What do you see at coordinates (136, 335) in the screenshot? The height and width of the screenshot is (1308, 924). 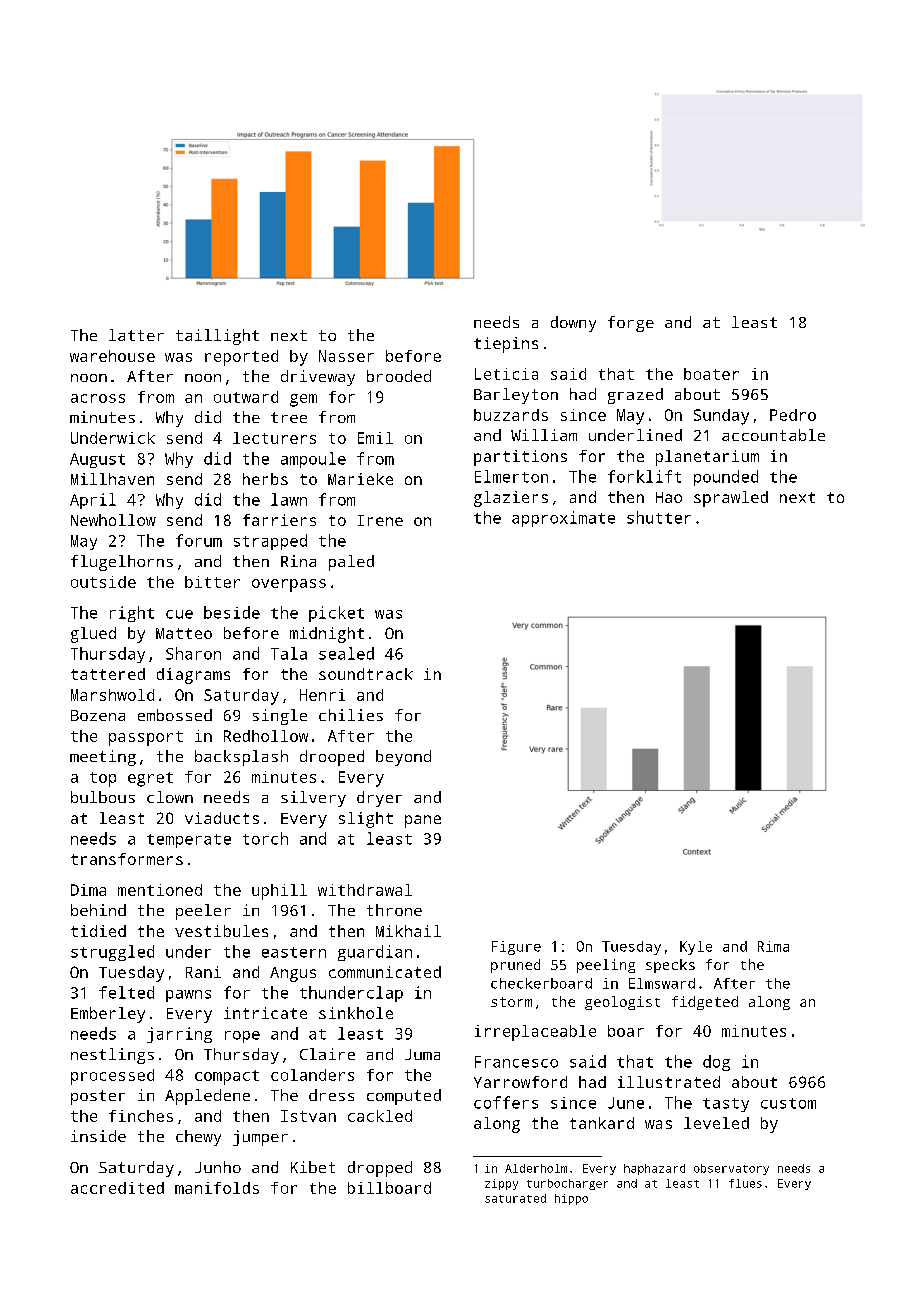 I see `latter` at bounding box center [136, 335].
